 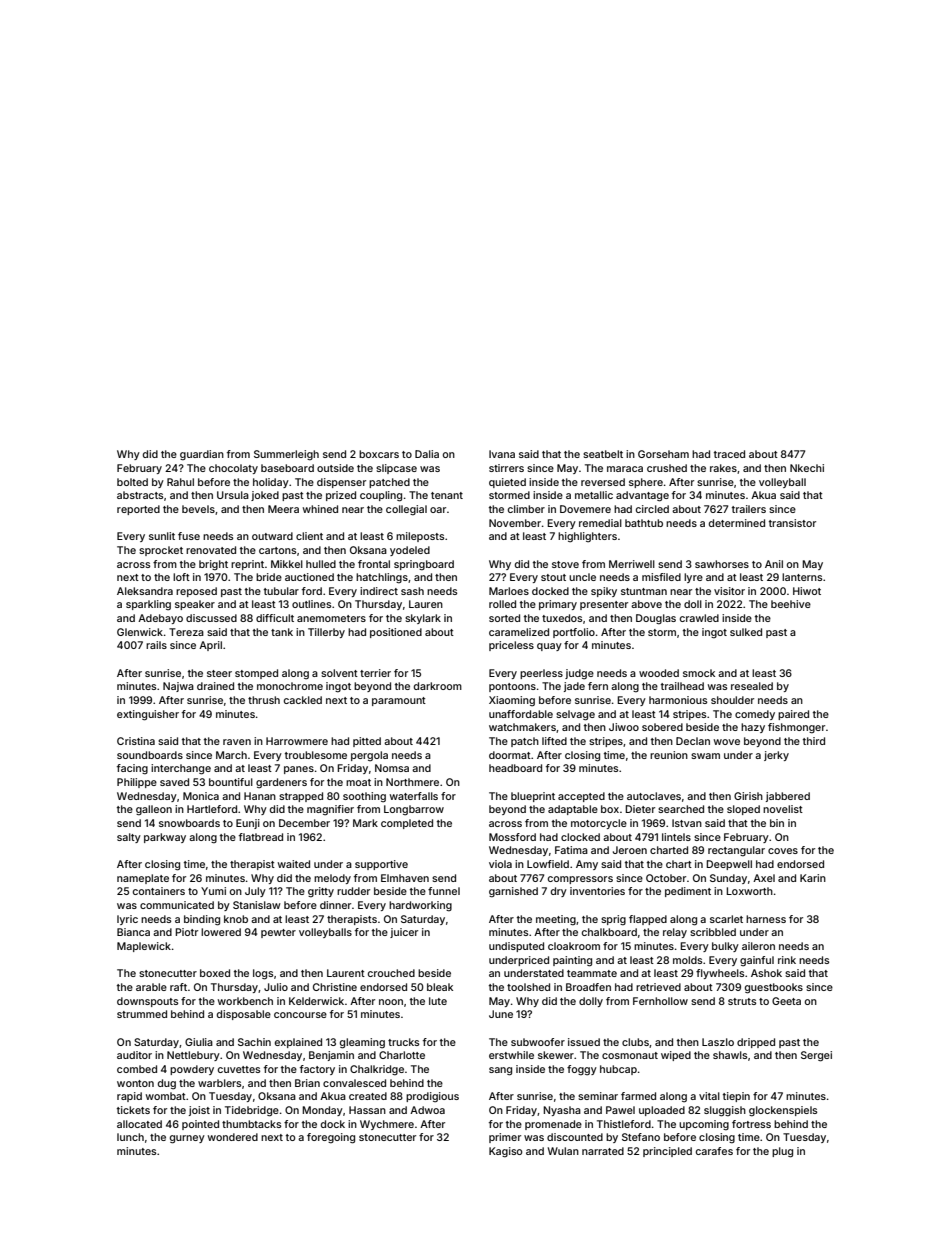 What do you see at coordinates (145, 591) in the page?
I see `Aleksandra` at bounding box center [145, 591].
